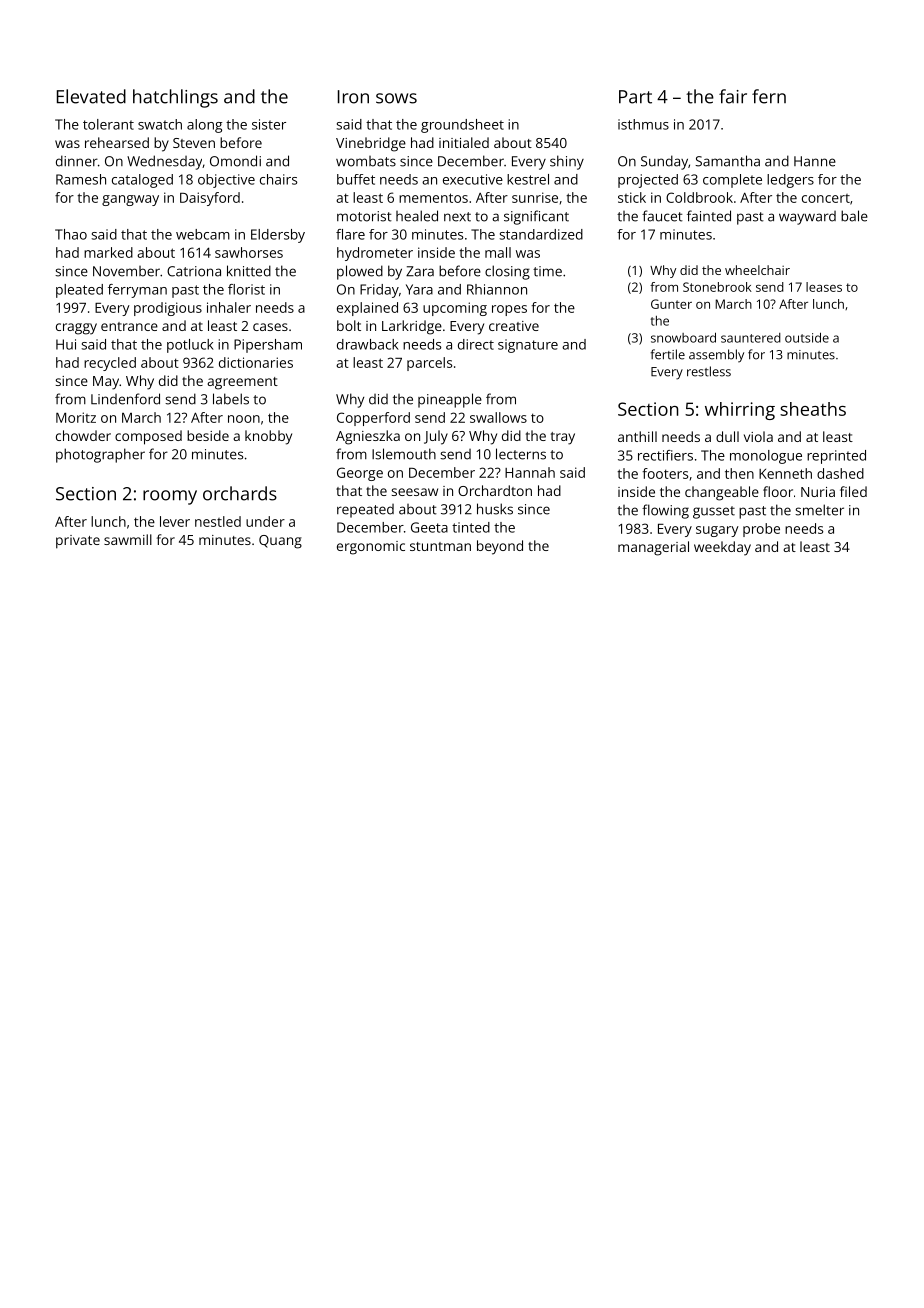  Describe the element at coordinates (81, 179) in the image. I see `Ramesh` at that location.
